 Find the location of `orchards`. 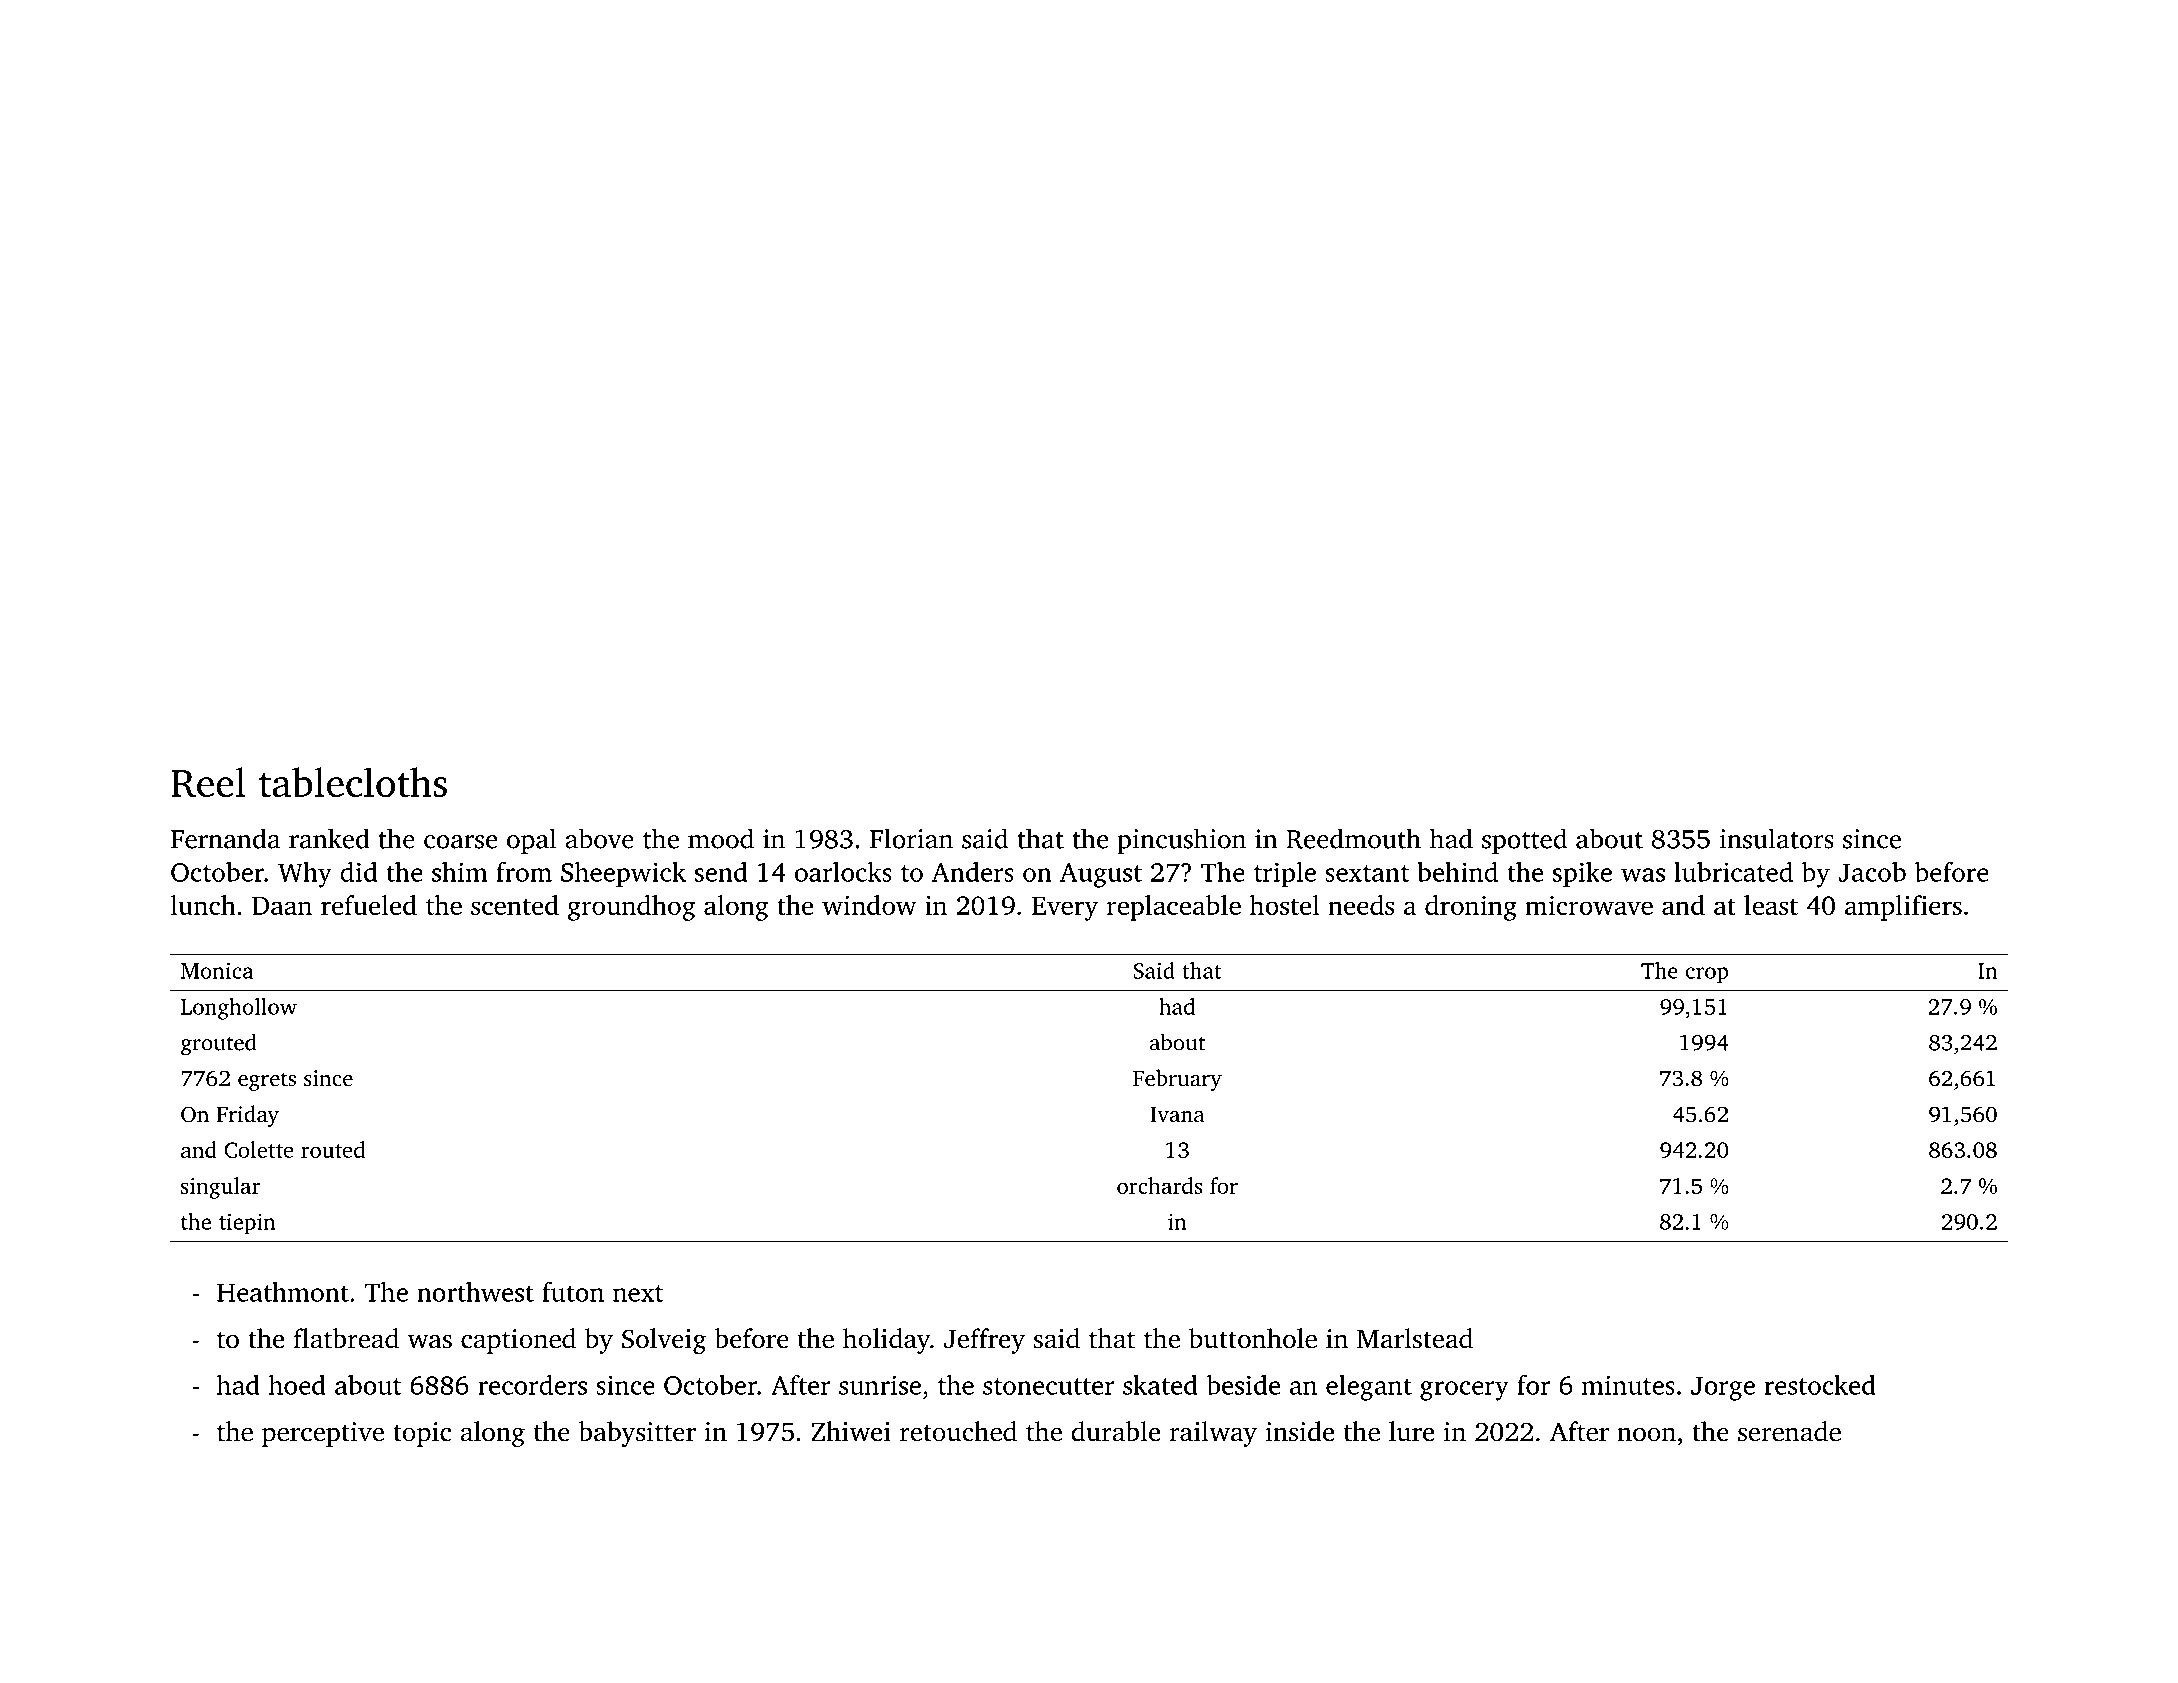

orchards is located at coordinates (1159, 1185).
